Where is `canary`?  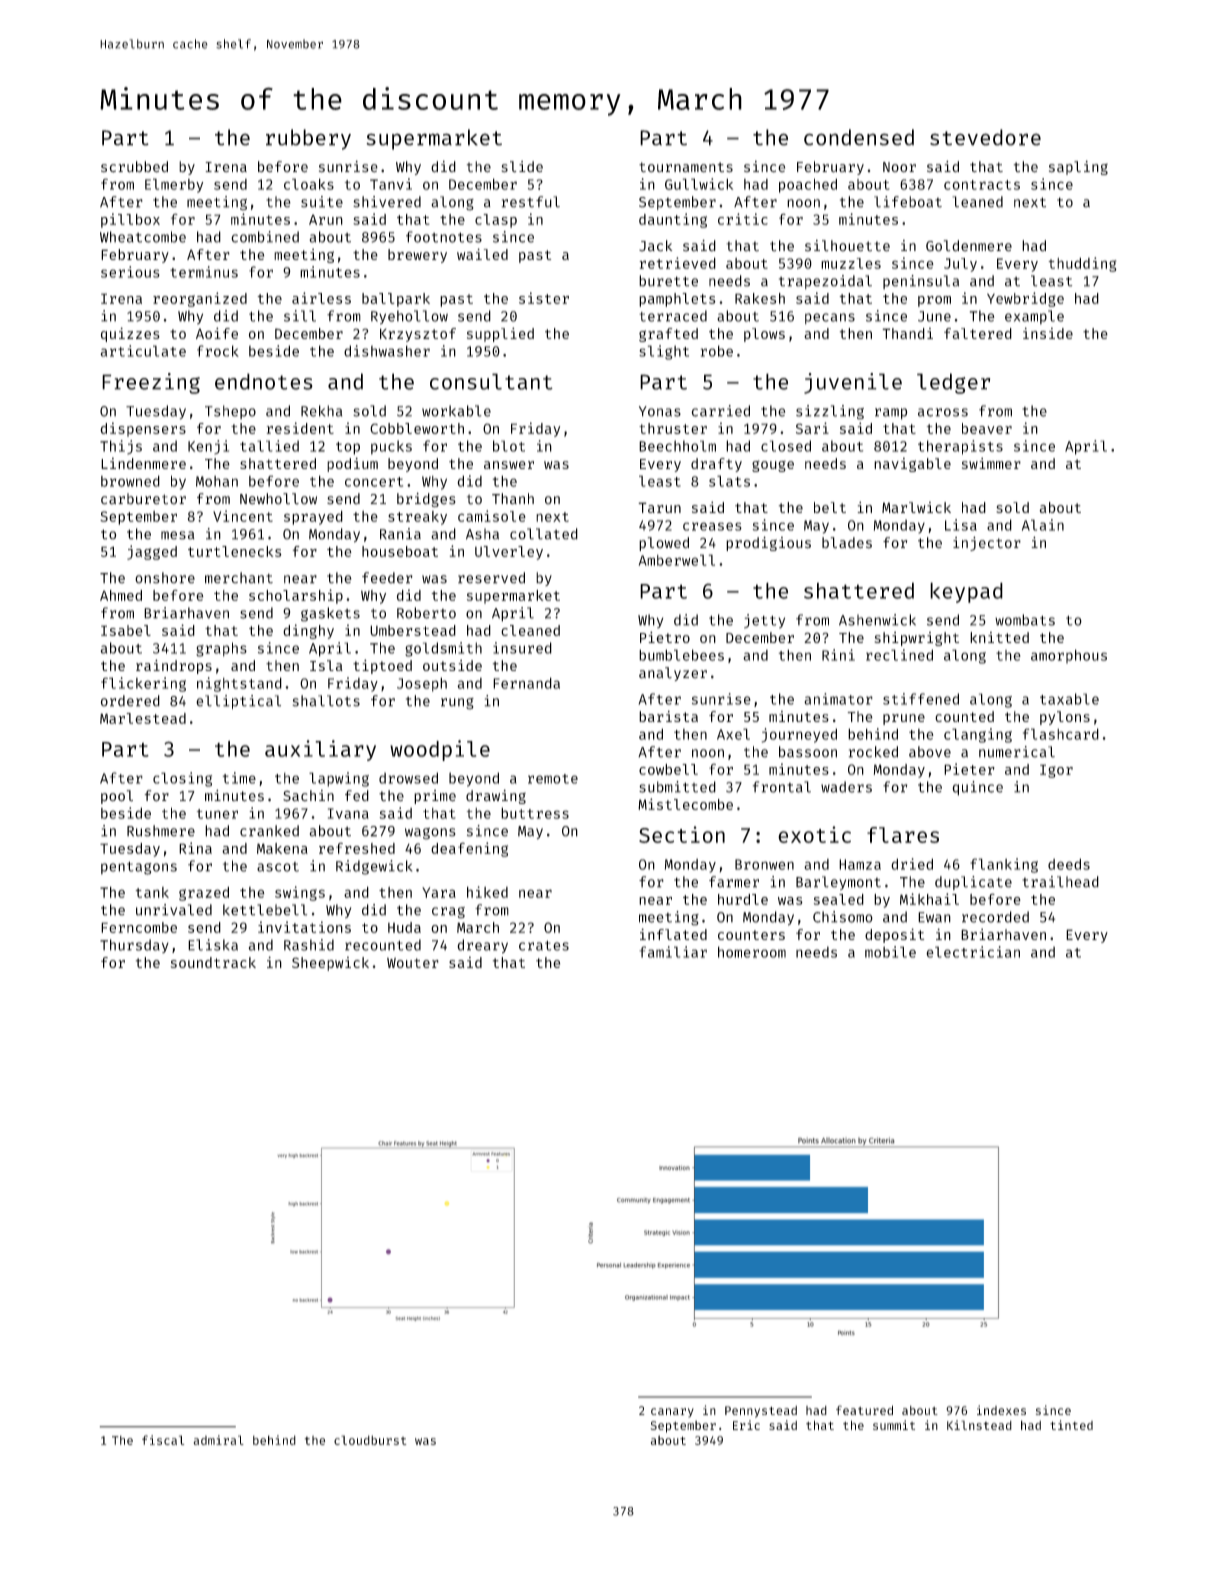 canary is located at coordinates (672, 1413).
